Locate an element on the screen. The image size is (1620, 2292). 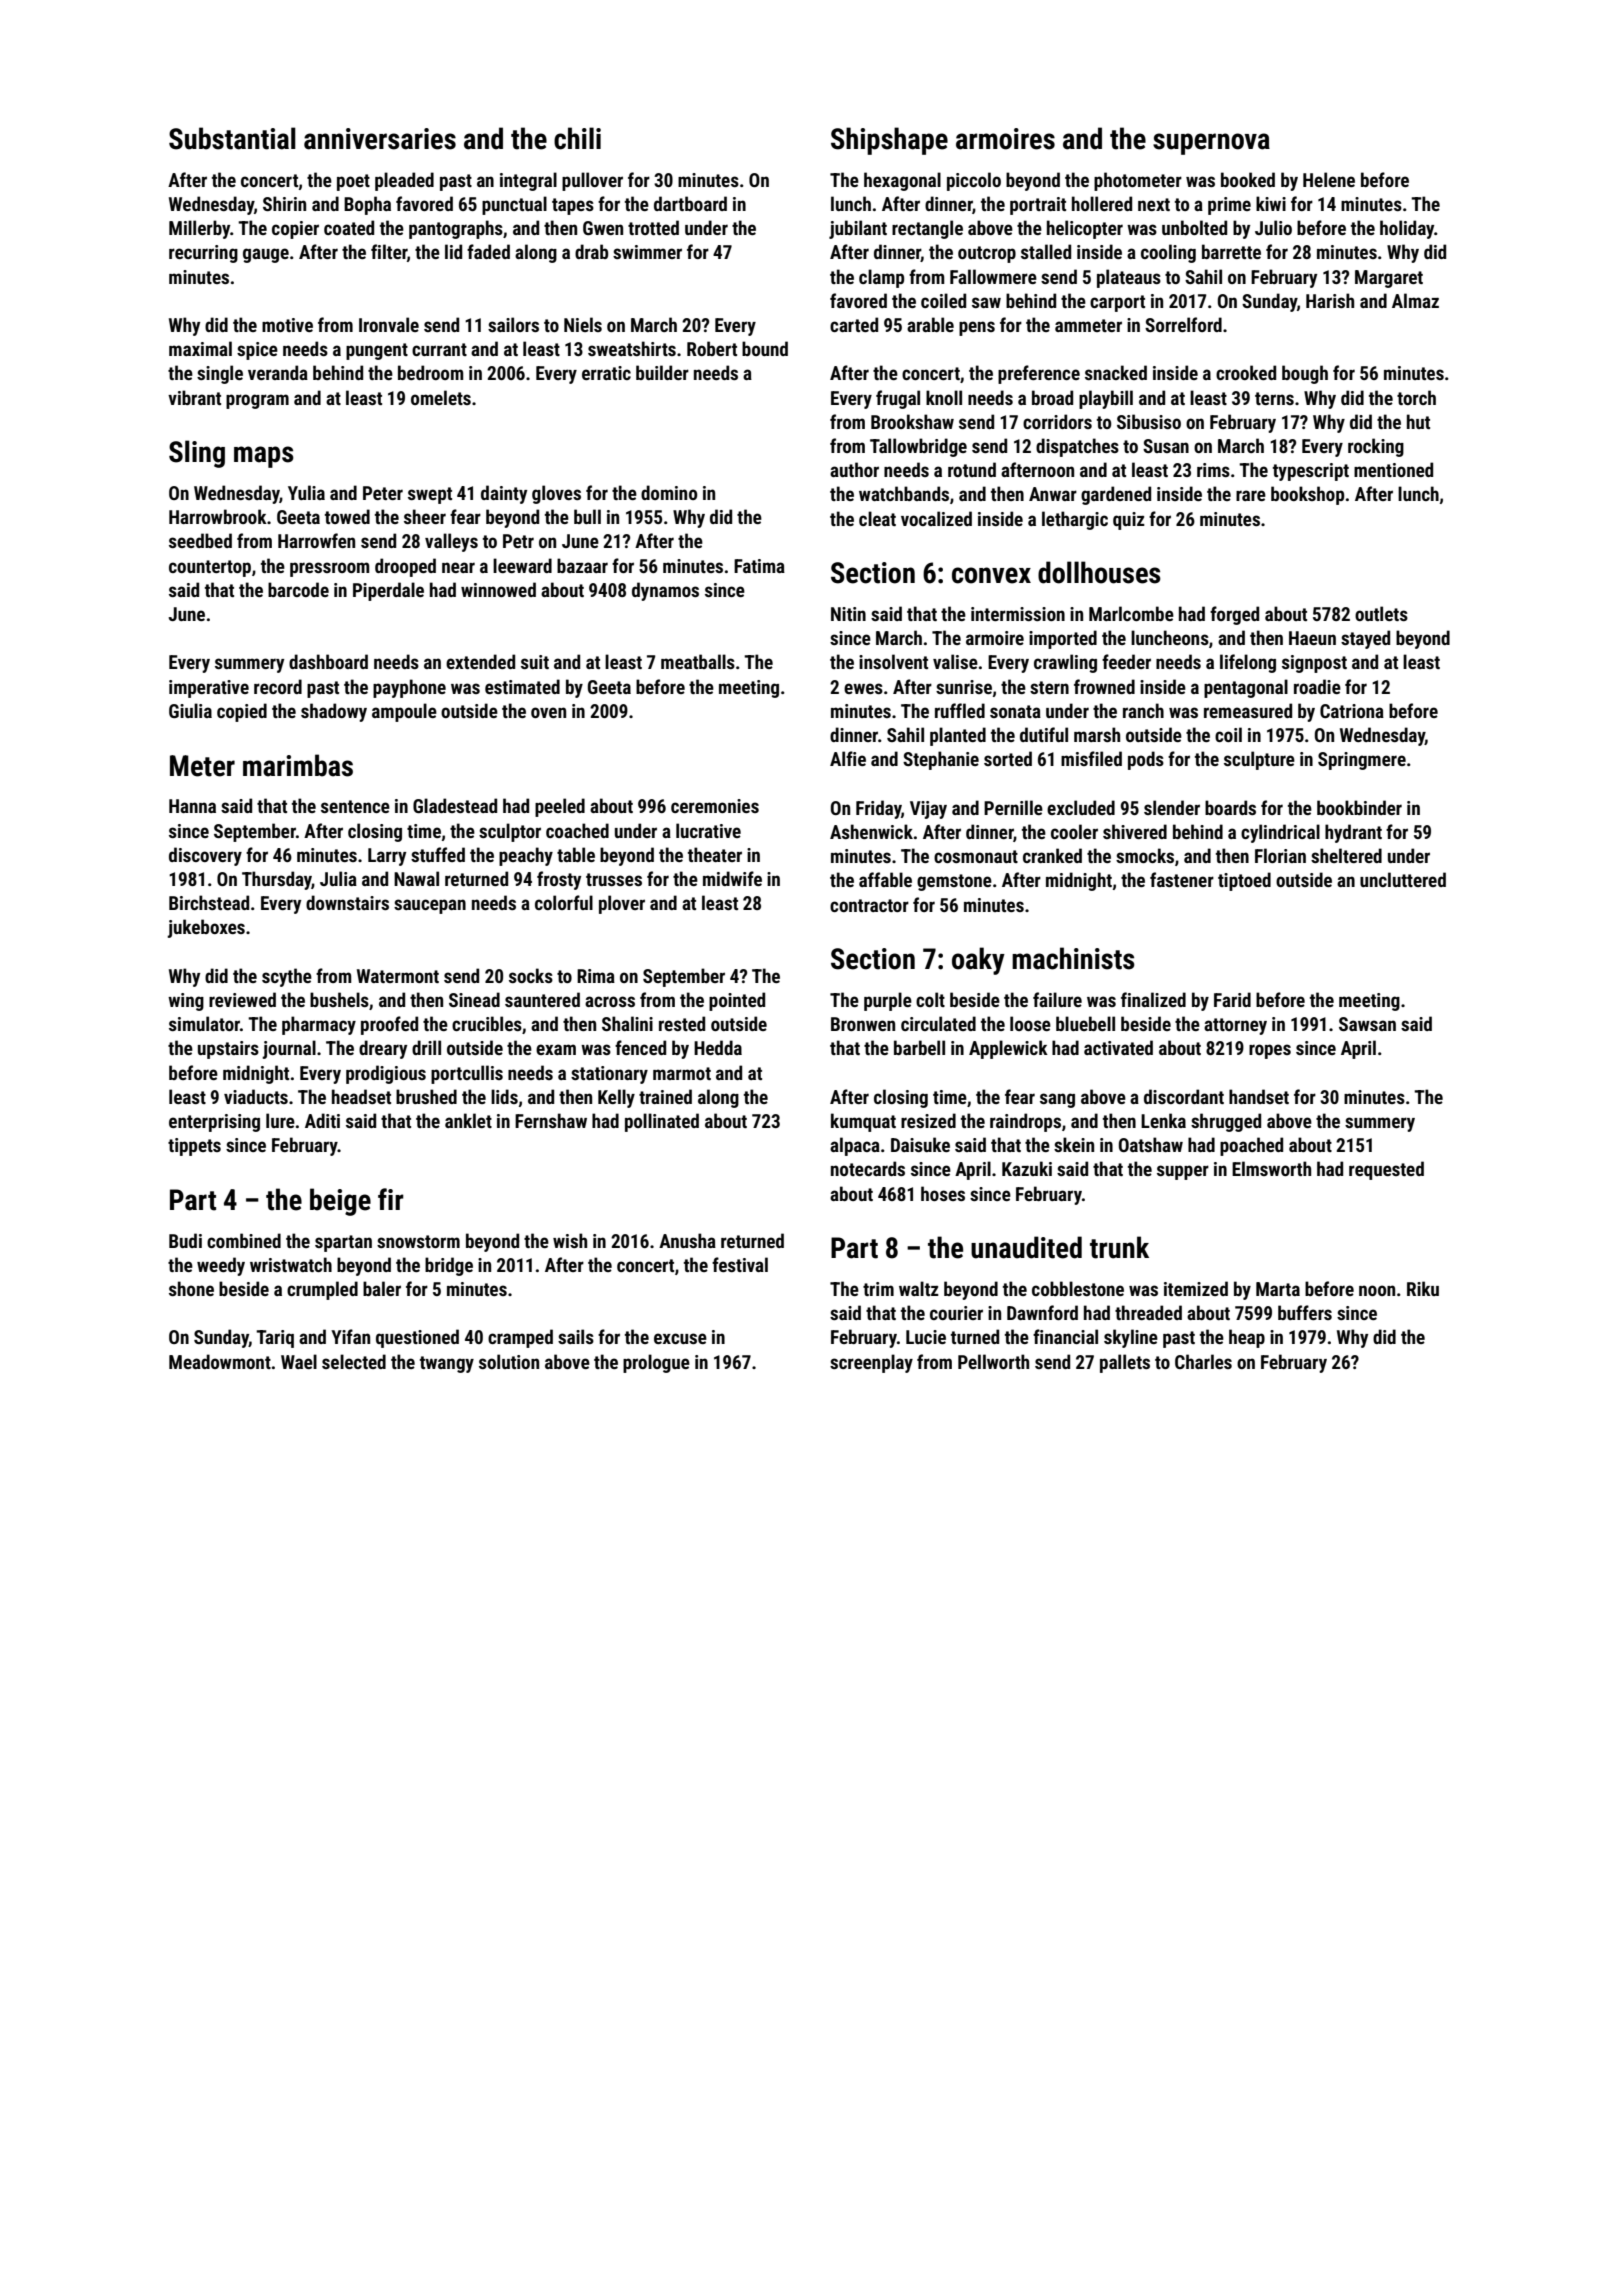
Fallowmere is located at coordinates (993, 276).
